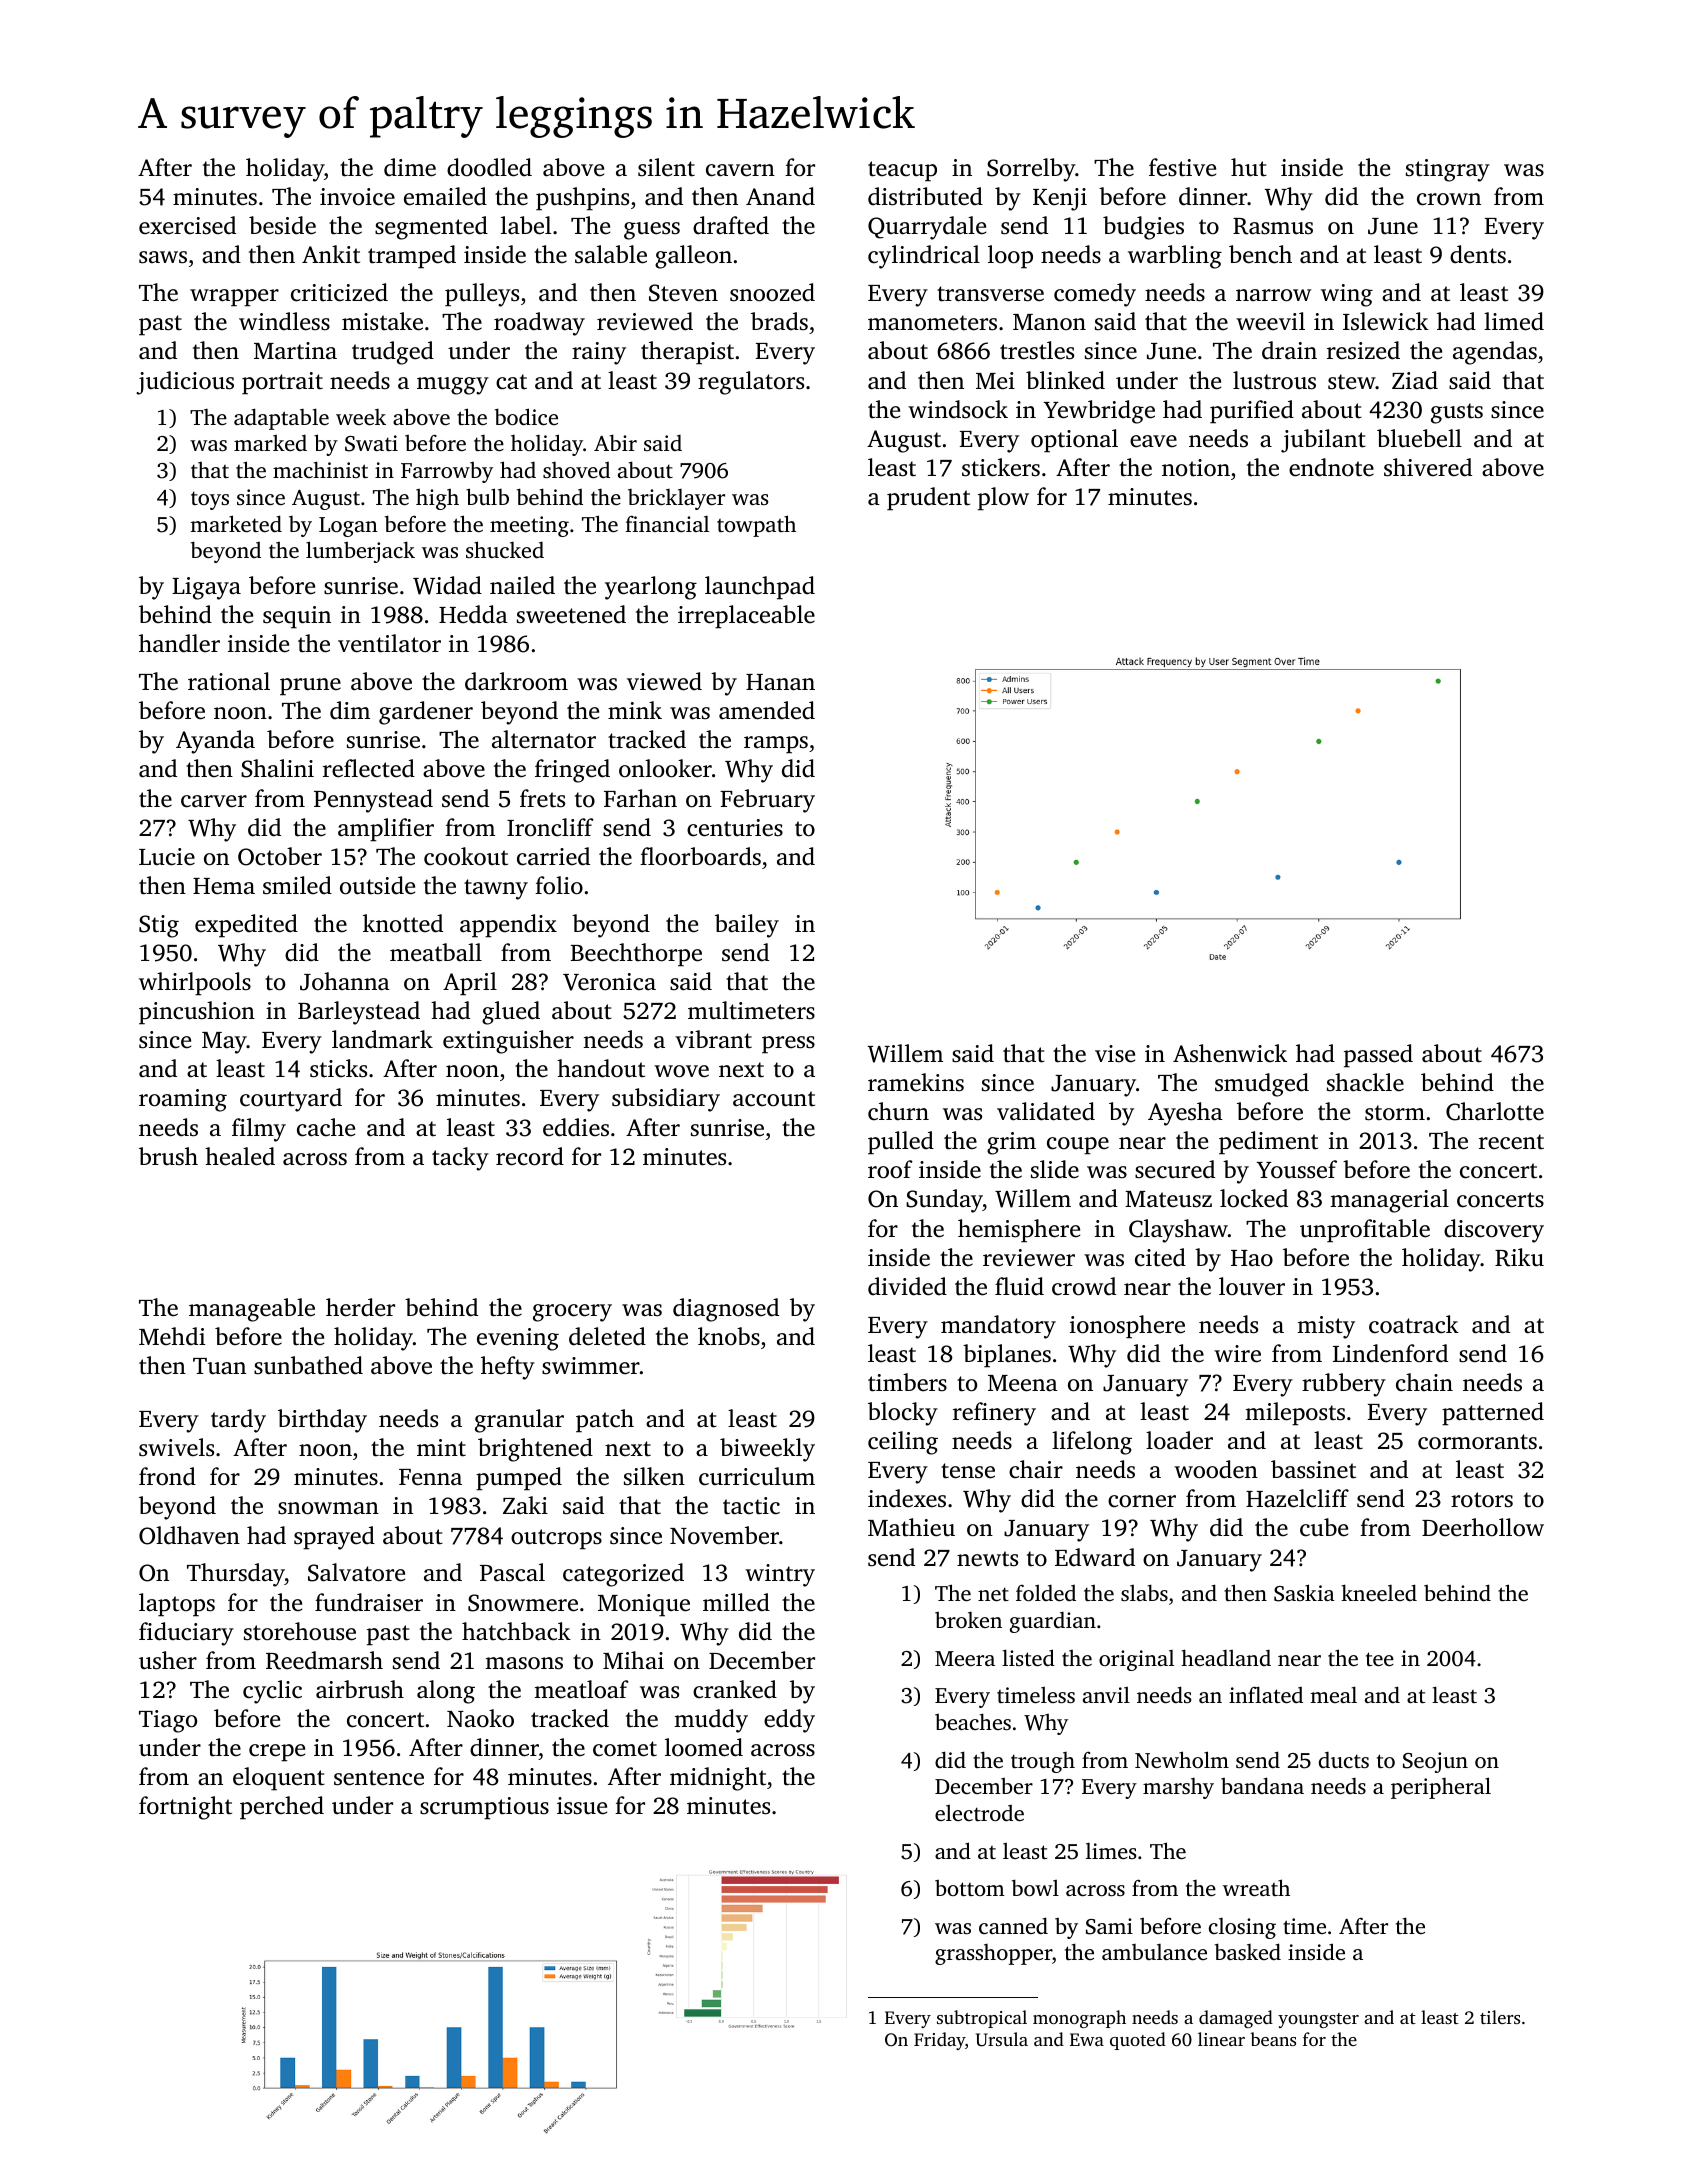 The width and height of the page is (1683, 2178). Describe the element at coordinates (979, 1813) in the page. I see `electrode` at that location.
